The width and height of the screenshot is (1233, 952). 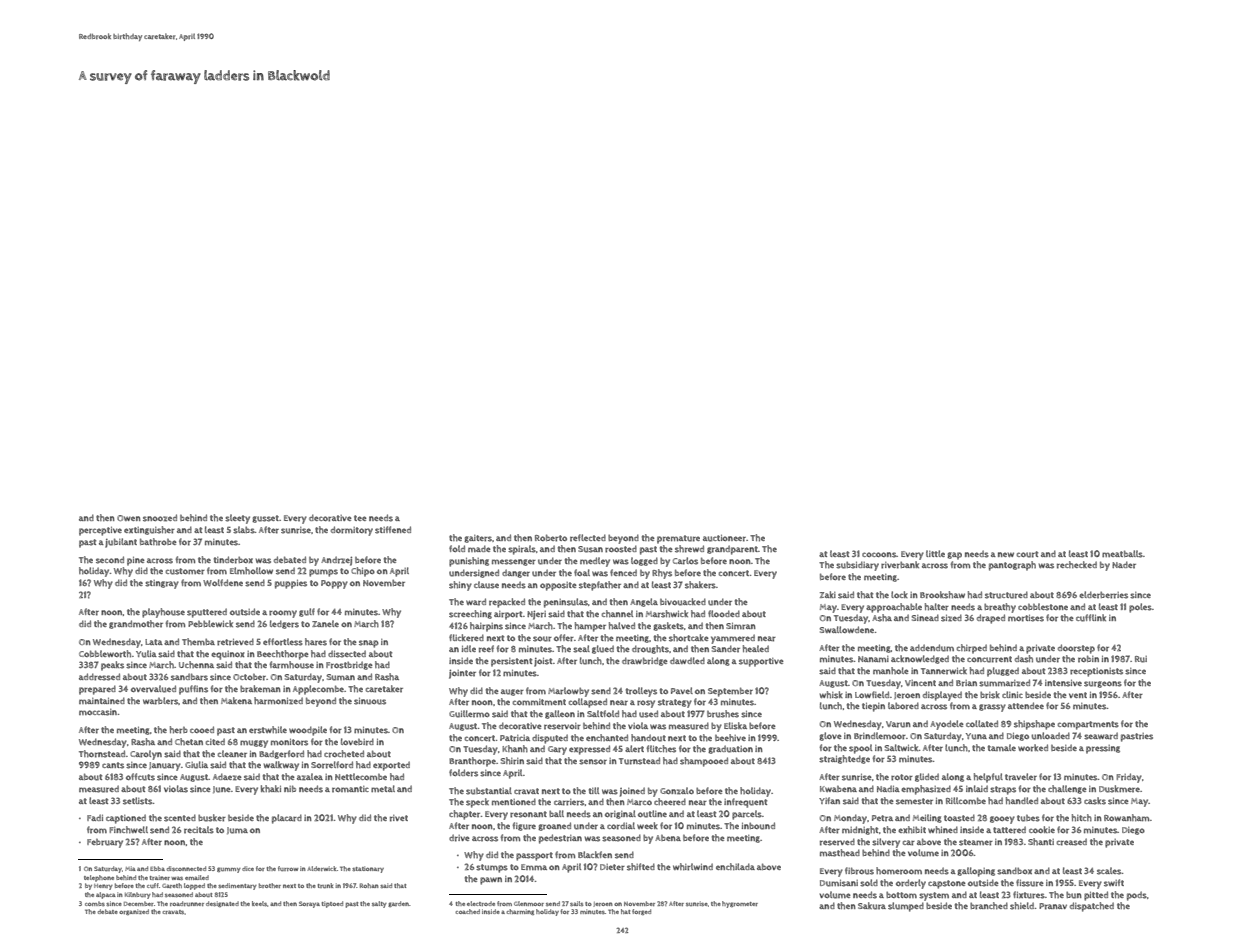 What do you see at coordinates (347, 654) in the screenshot?
I see `dissected` at bounding box center [347, 654].
